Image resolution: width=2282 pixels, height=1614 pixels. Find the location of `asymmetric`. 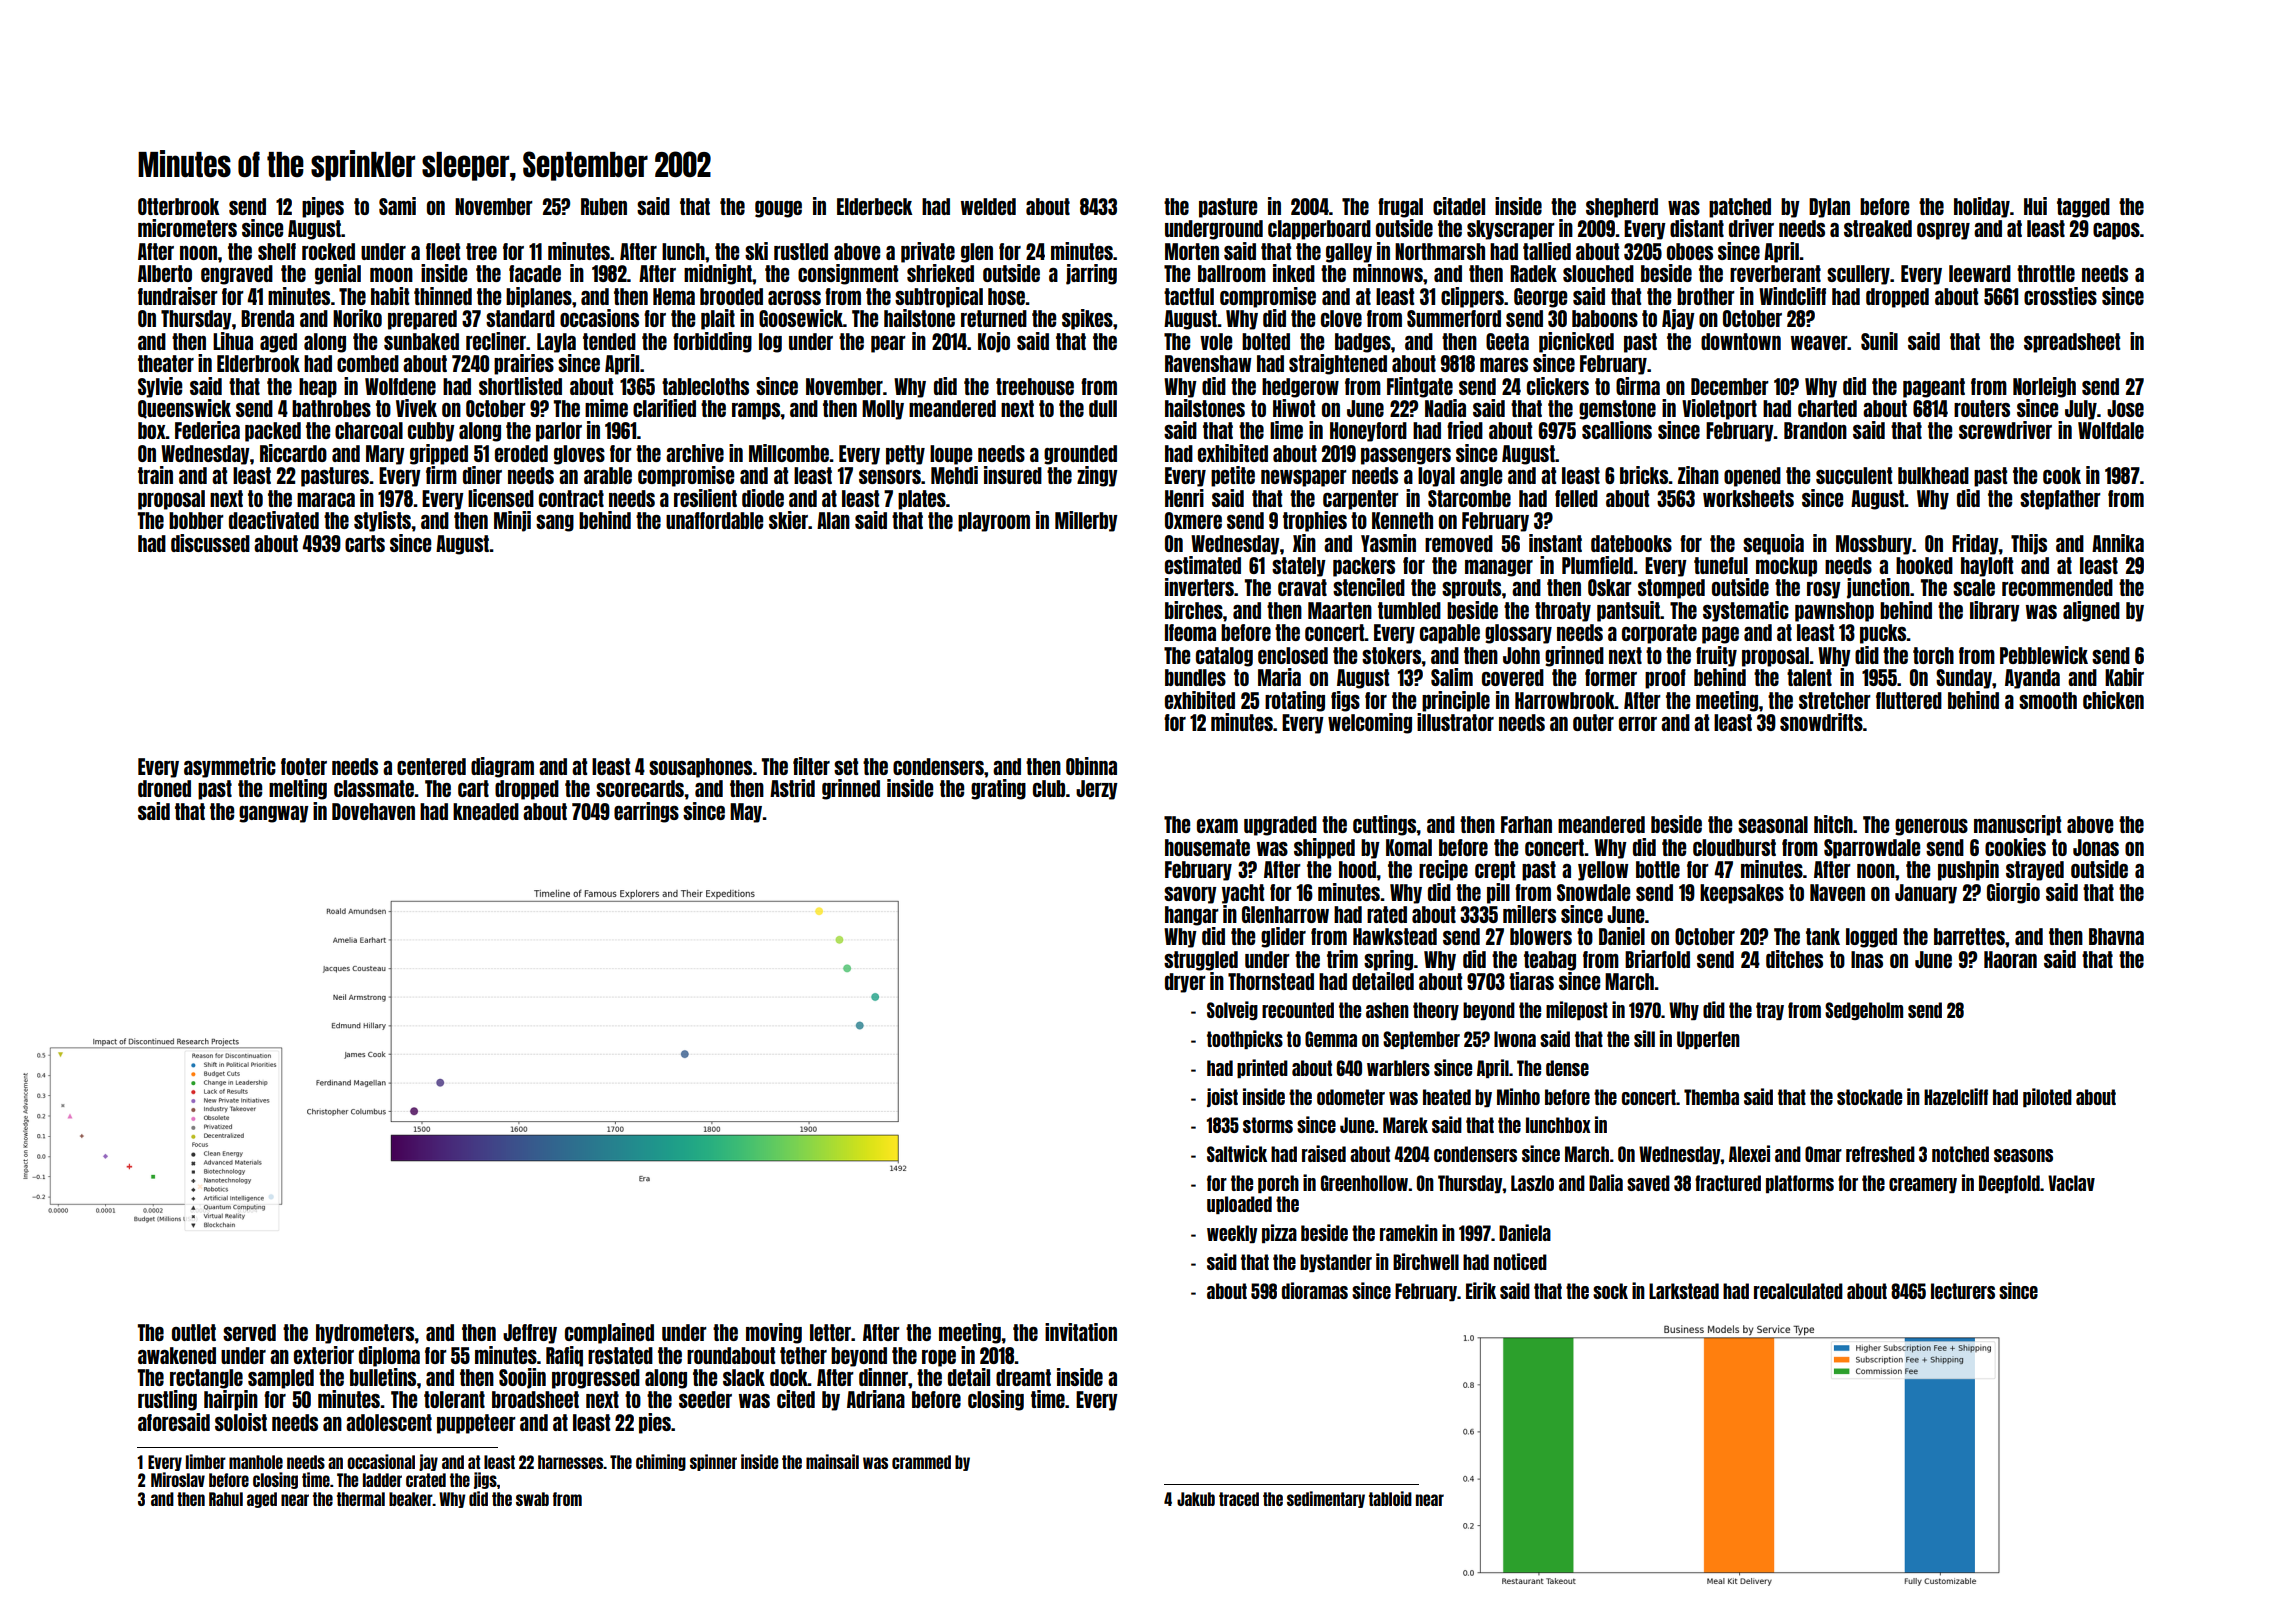

asymmetric is located at coordinates (230, 767).
